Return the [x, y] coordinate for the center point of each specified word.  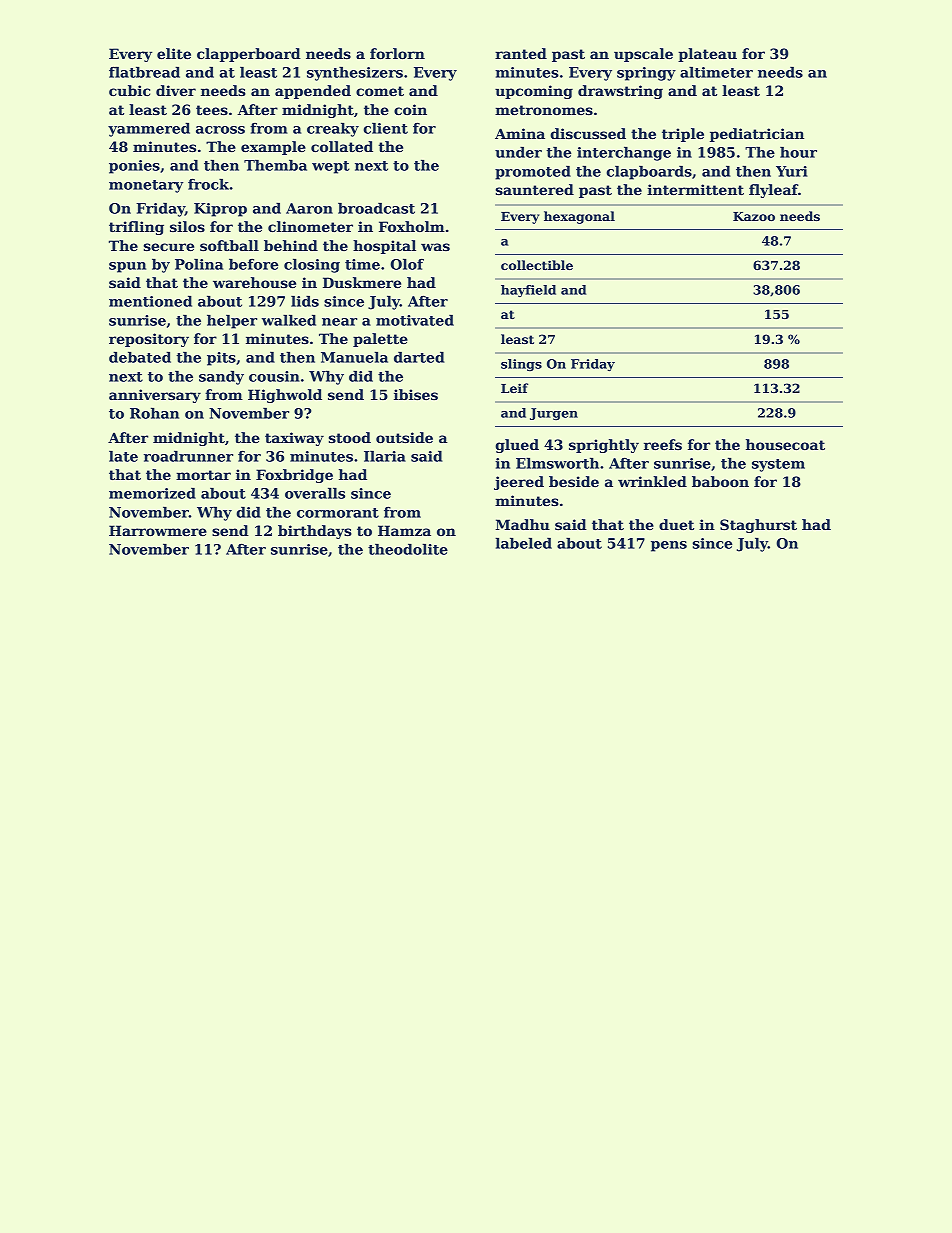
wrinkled [652, 481]
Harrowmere [158, 530]
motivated [415, 320]
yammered [149, 130]
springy [646, 74]
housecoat [785, 444]
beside [574, 481]
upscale [643, 55]
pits [221, 359]
